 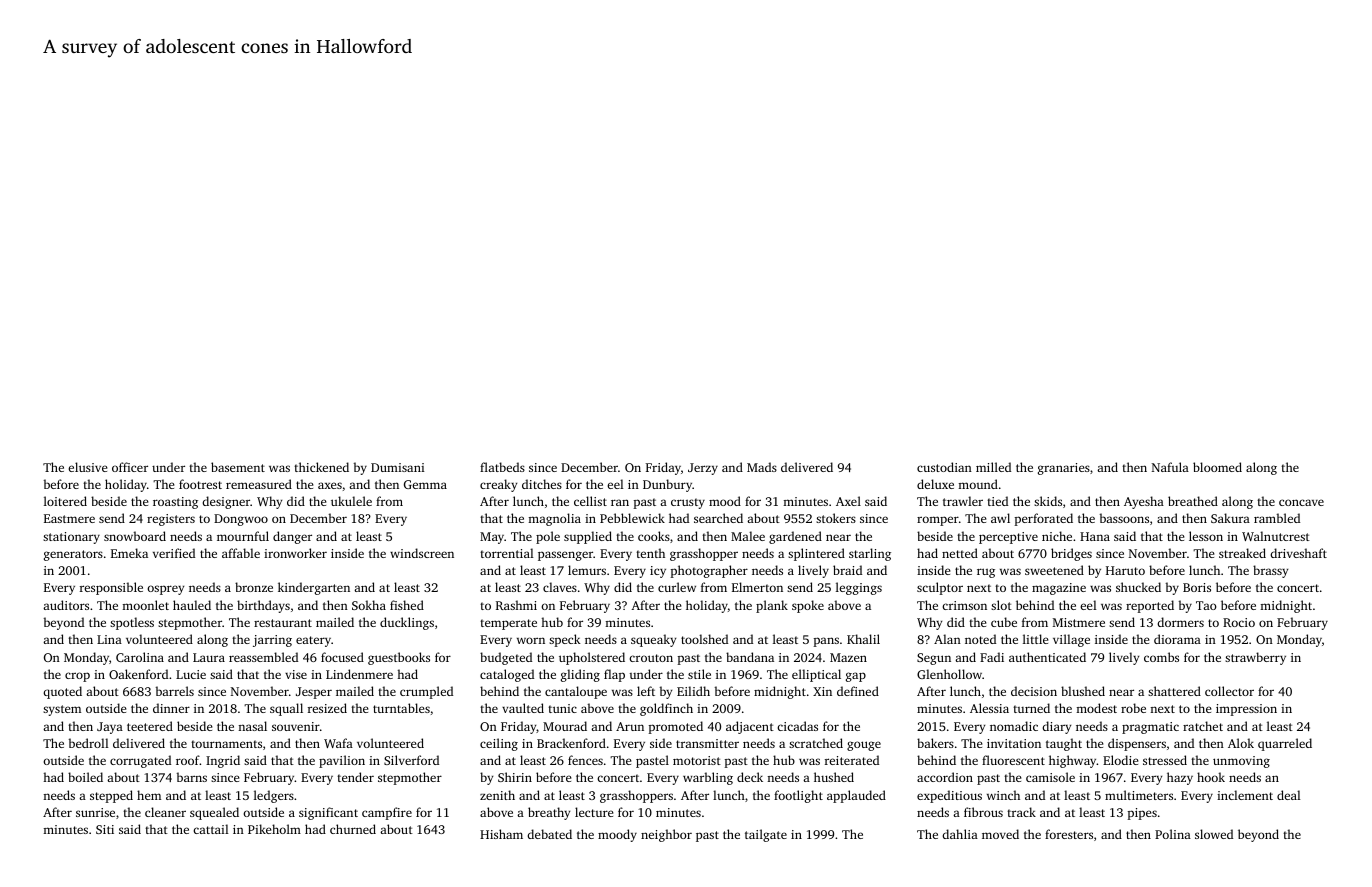 What do you see at coordinates (1211, 777) in the screenshot?
I see `hook` at bounding box center [1211, 777].
